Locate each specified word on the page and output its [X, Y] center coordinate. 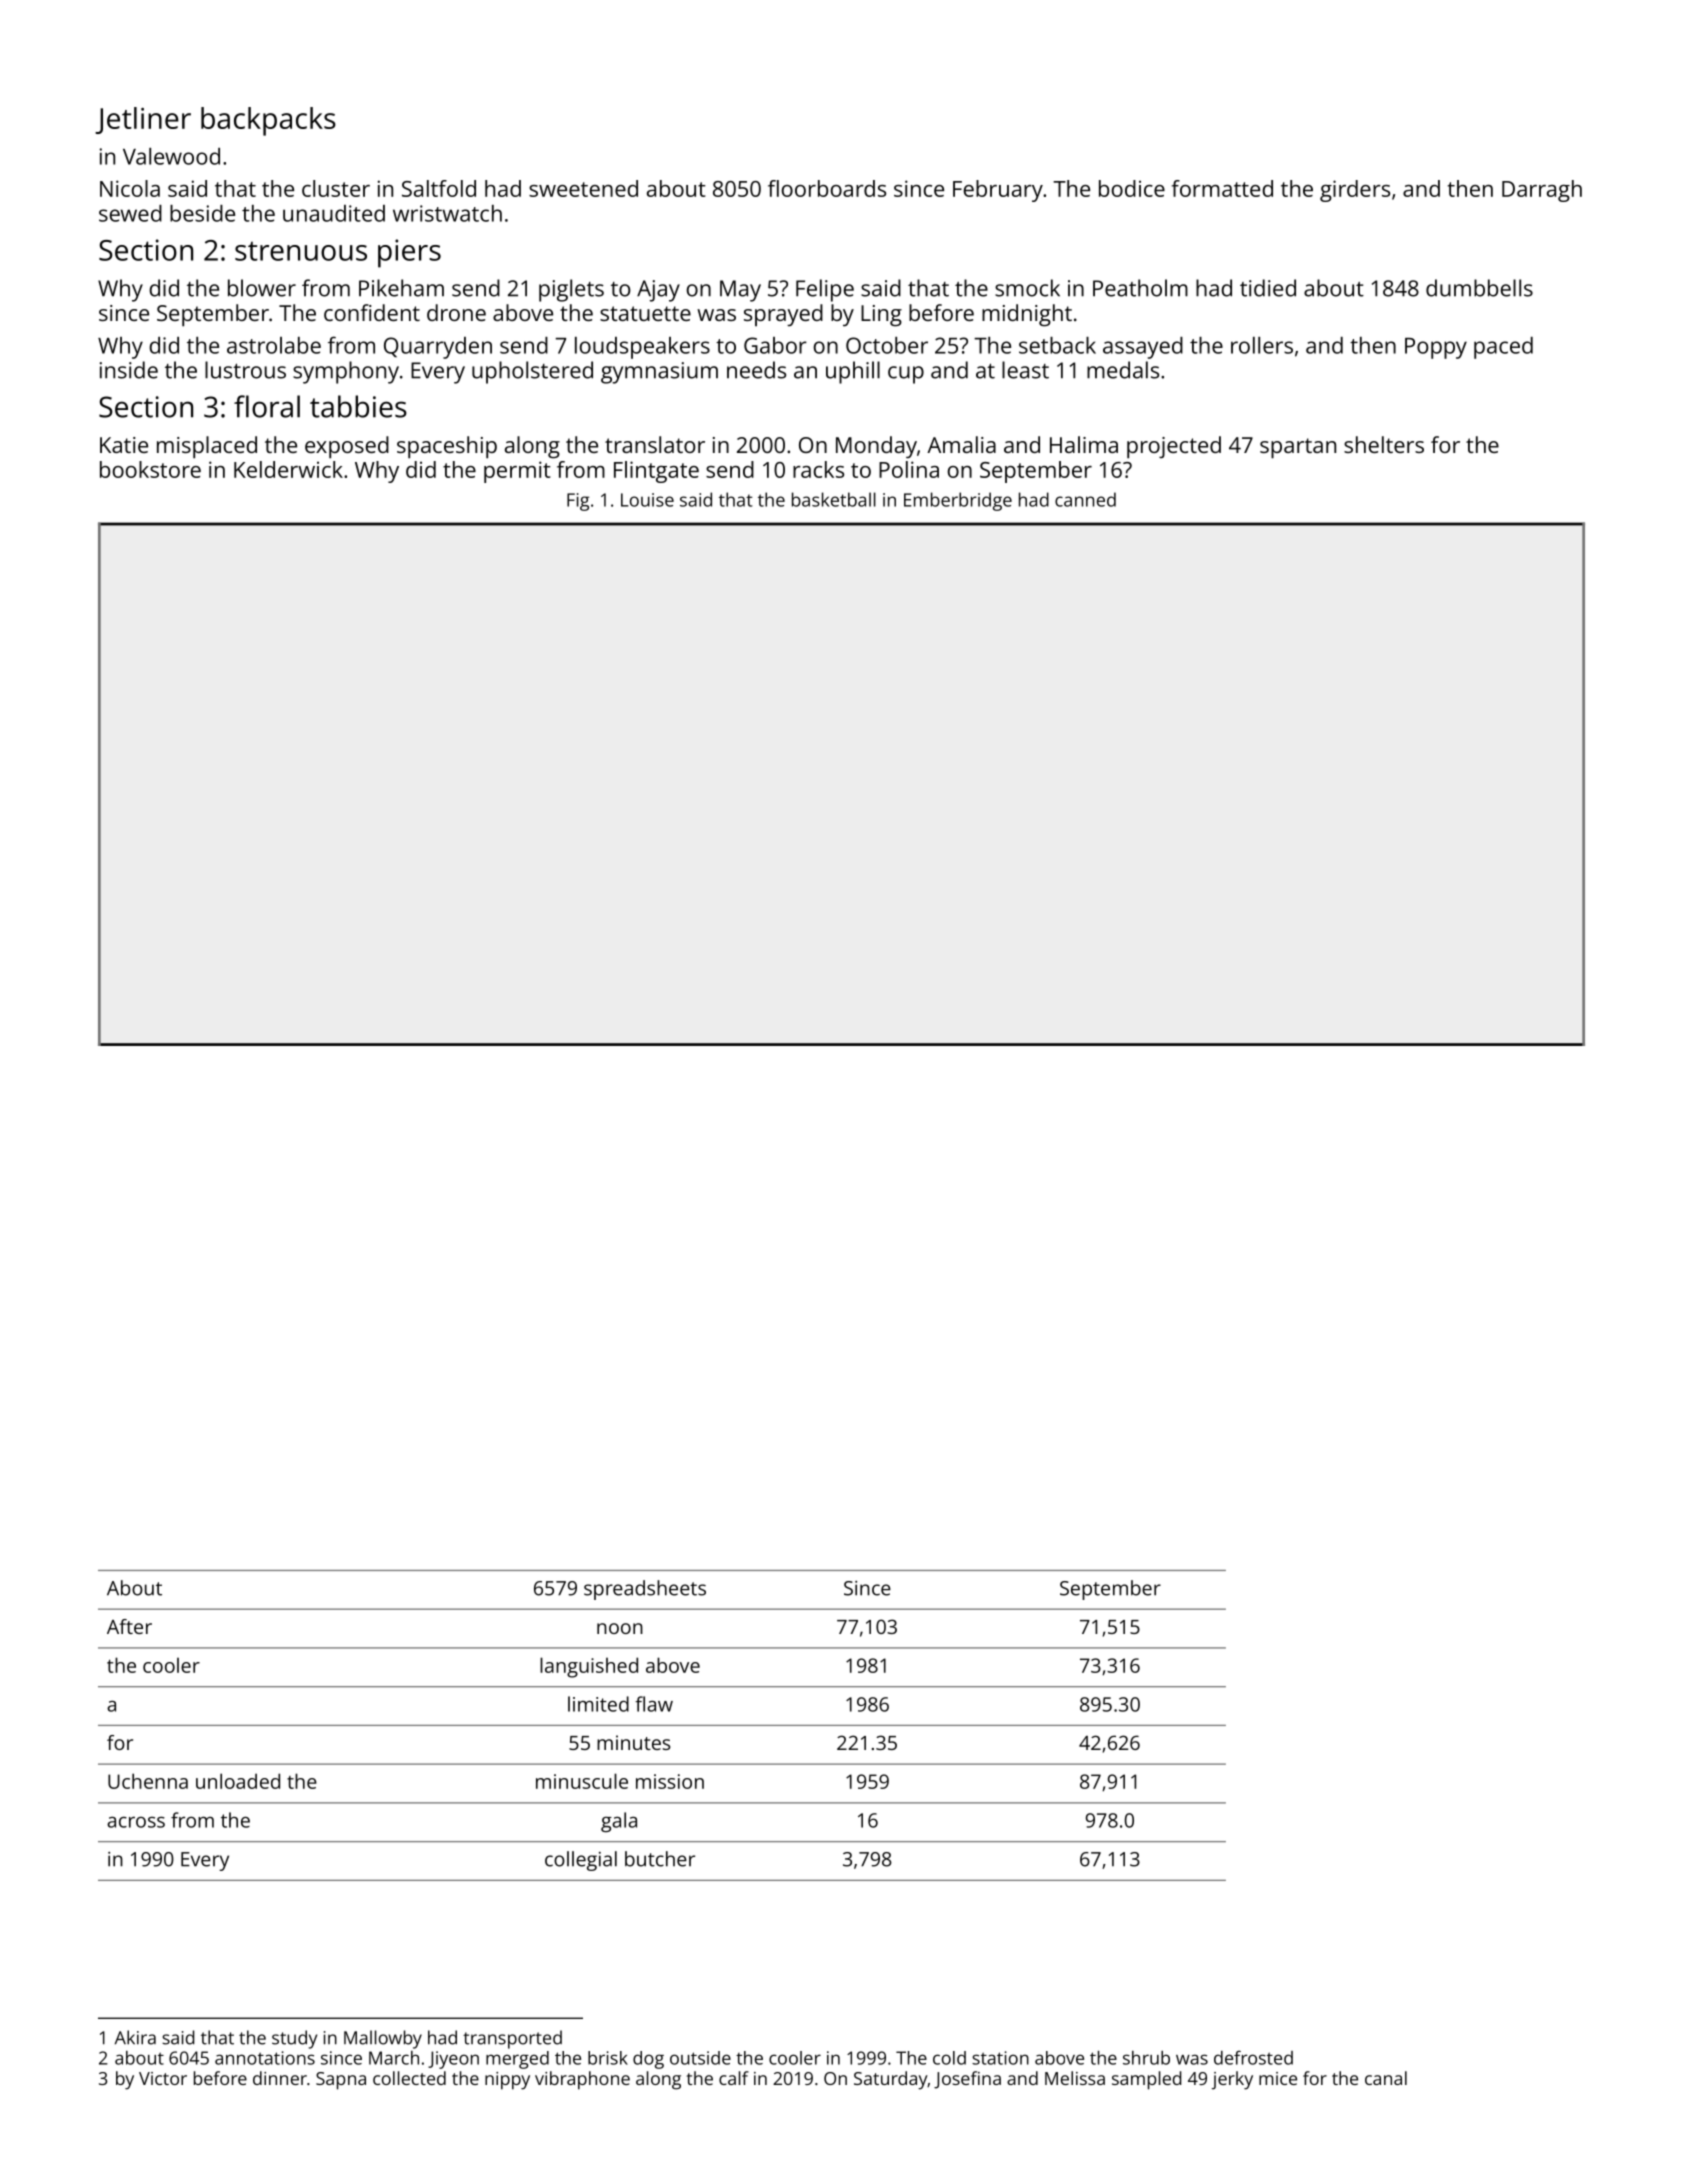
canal [1386, 2078]
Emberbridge [958, 501]
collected [409, 2078]
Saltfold [439, 188]
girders [1355, 191]
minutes [634, 1742]
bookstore [150, 469]
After [129, 1626]
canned [1085, 499]
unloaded [238, 1781]
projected [1174, 447]
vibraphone [582, 2080]
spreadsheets [645, 1590]
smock [1027, 288]
